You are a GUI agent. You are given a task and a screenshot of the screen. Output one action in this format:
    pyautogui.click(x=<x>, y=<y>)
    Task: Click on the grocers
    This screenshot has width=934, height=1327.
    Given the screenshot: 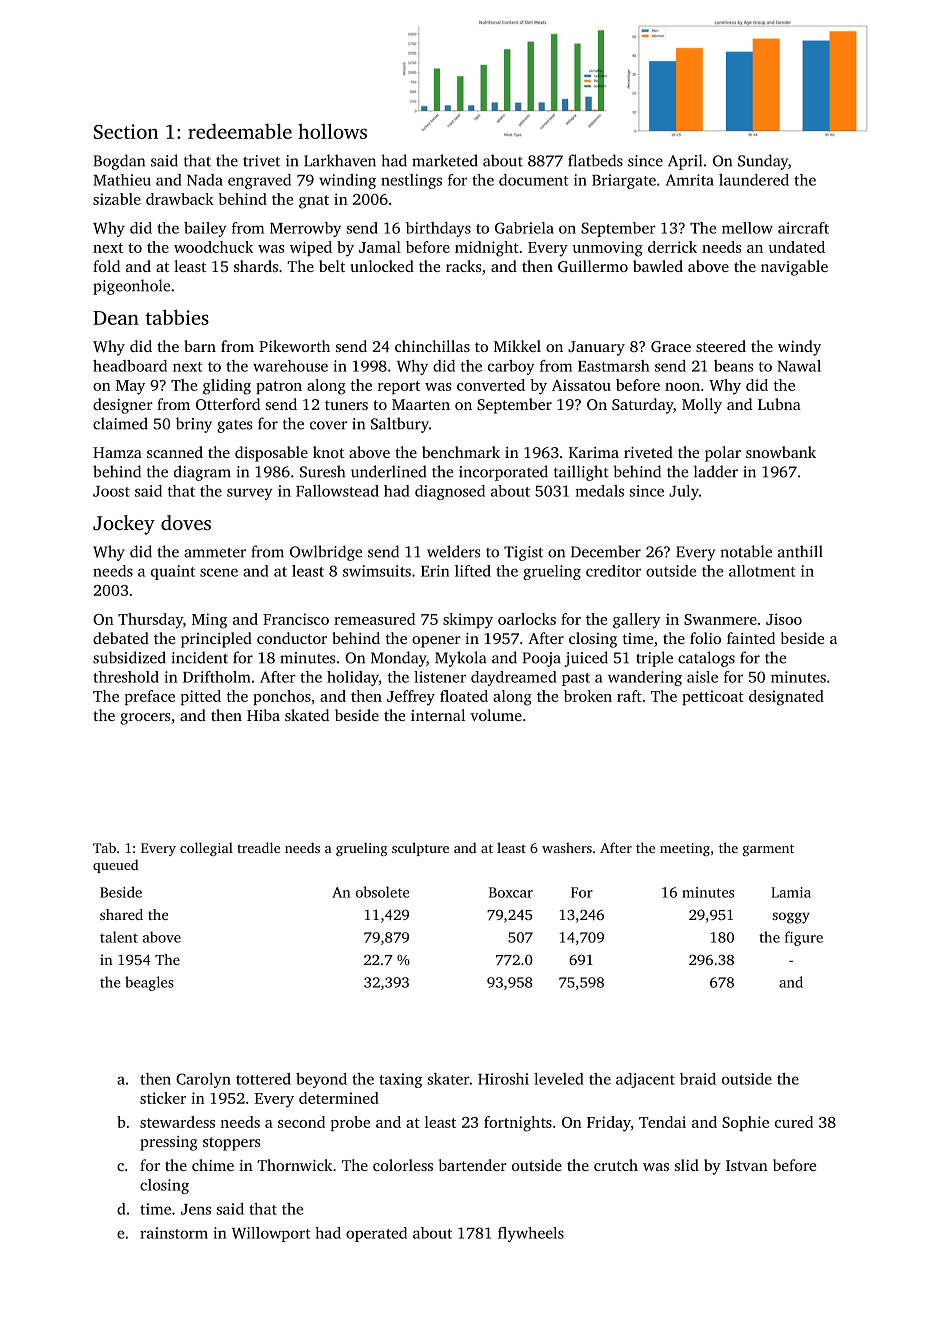 What is the action you would take?
    pyautogui.click(x=145, y=719)
